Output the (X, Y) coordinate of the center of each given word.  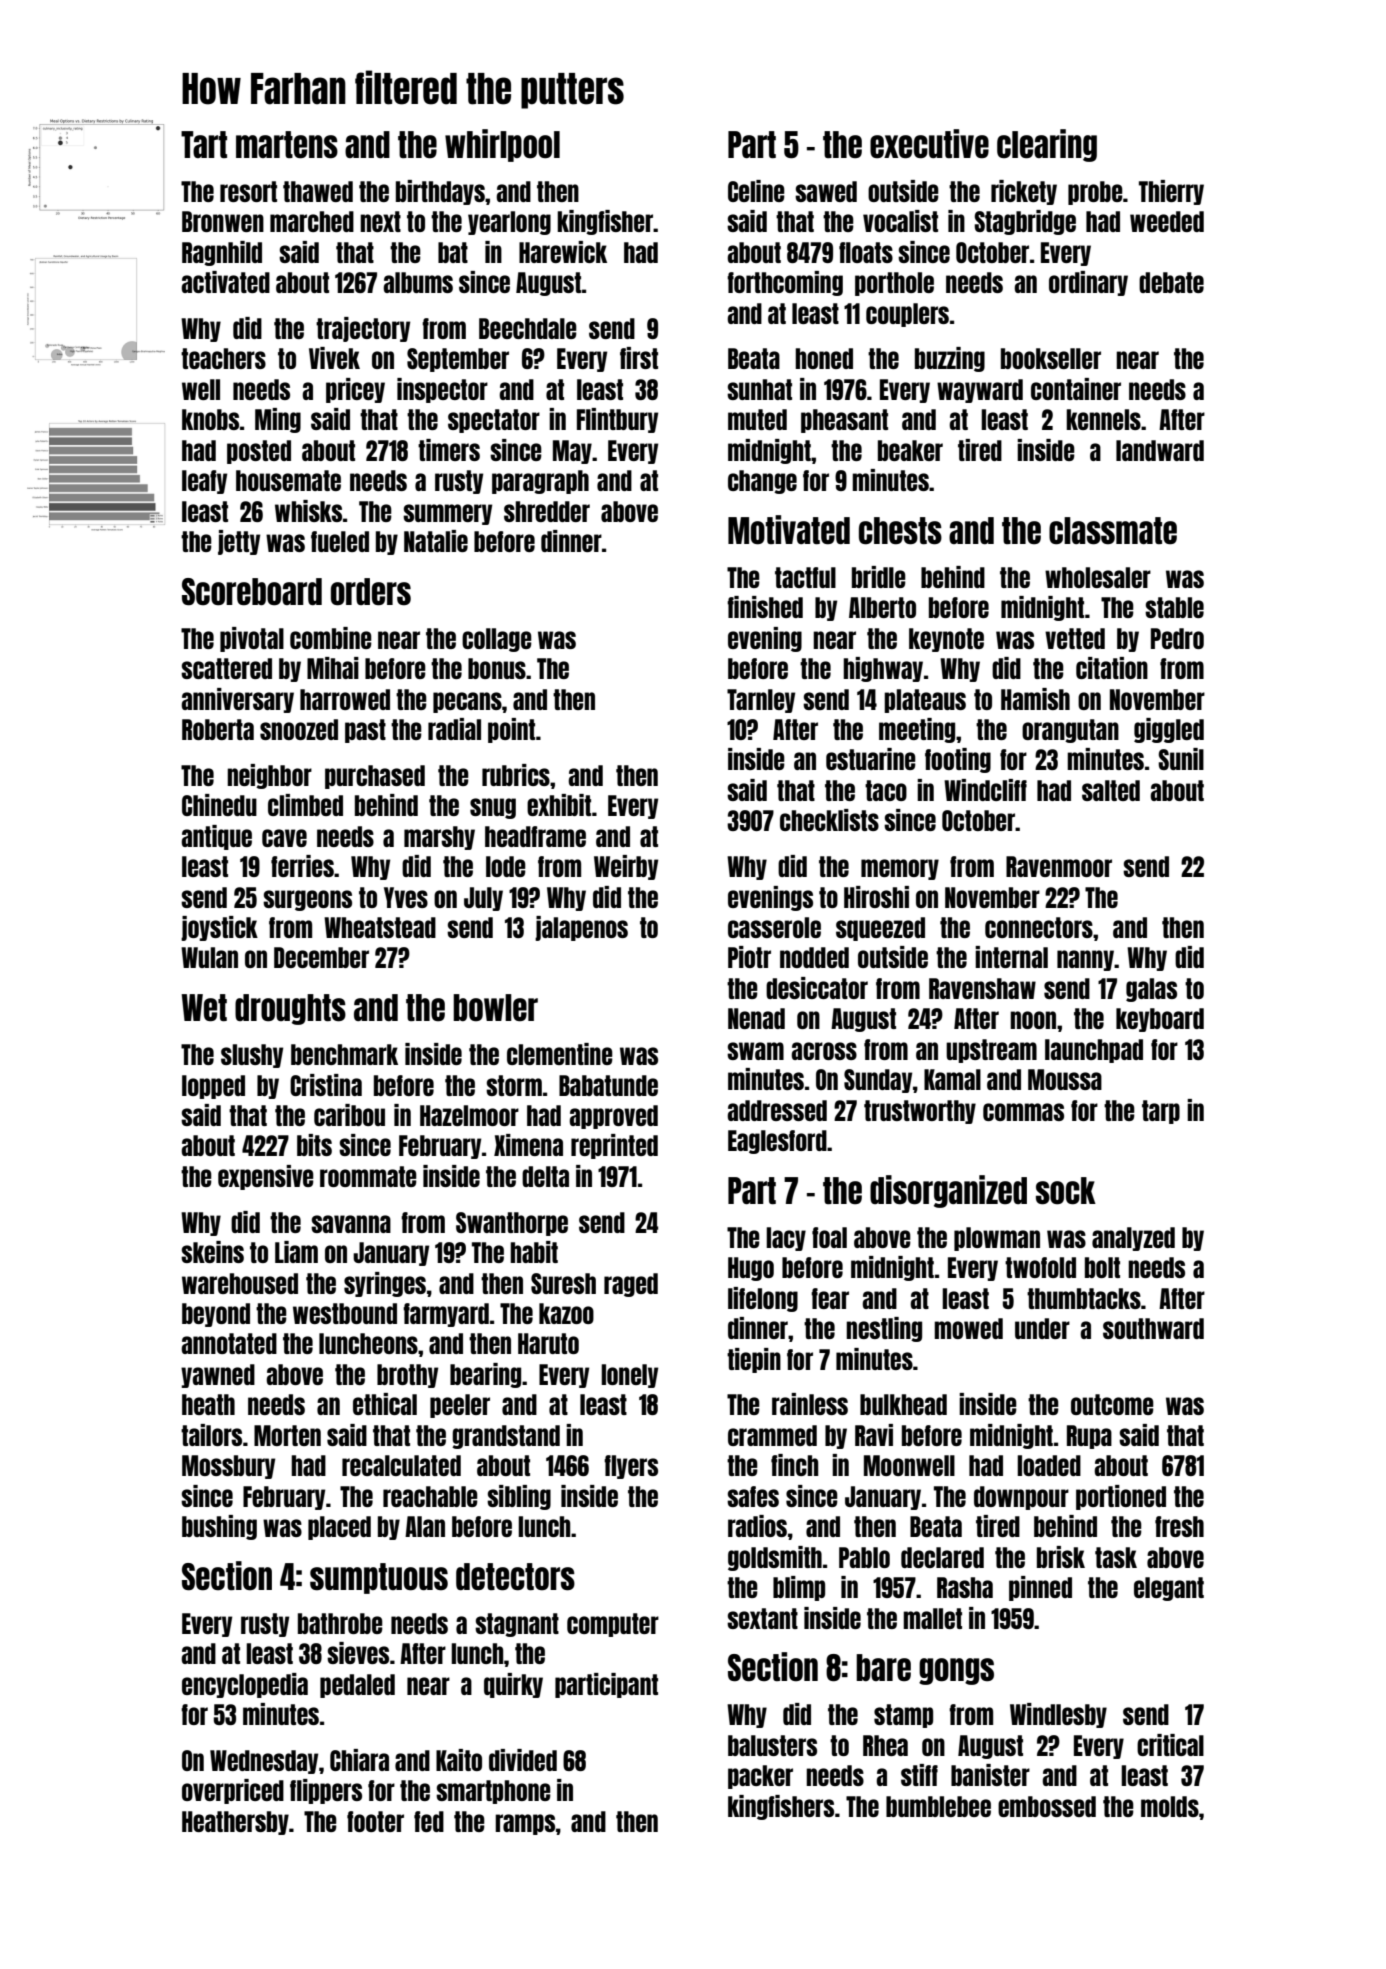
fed (429, 1821)
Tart (204, 144)
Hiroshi (876, 897)
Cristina (326, 1085)
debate (1171, 282)
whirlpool (502, 145)
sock (1066, 1191)
